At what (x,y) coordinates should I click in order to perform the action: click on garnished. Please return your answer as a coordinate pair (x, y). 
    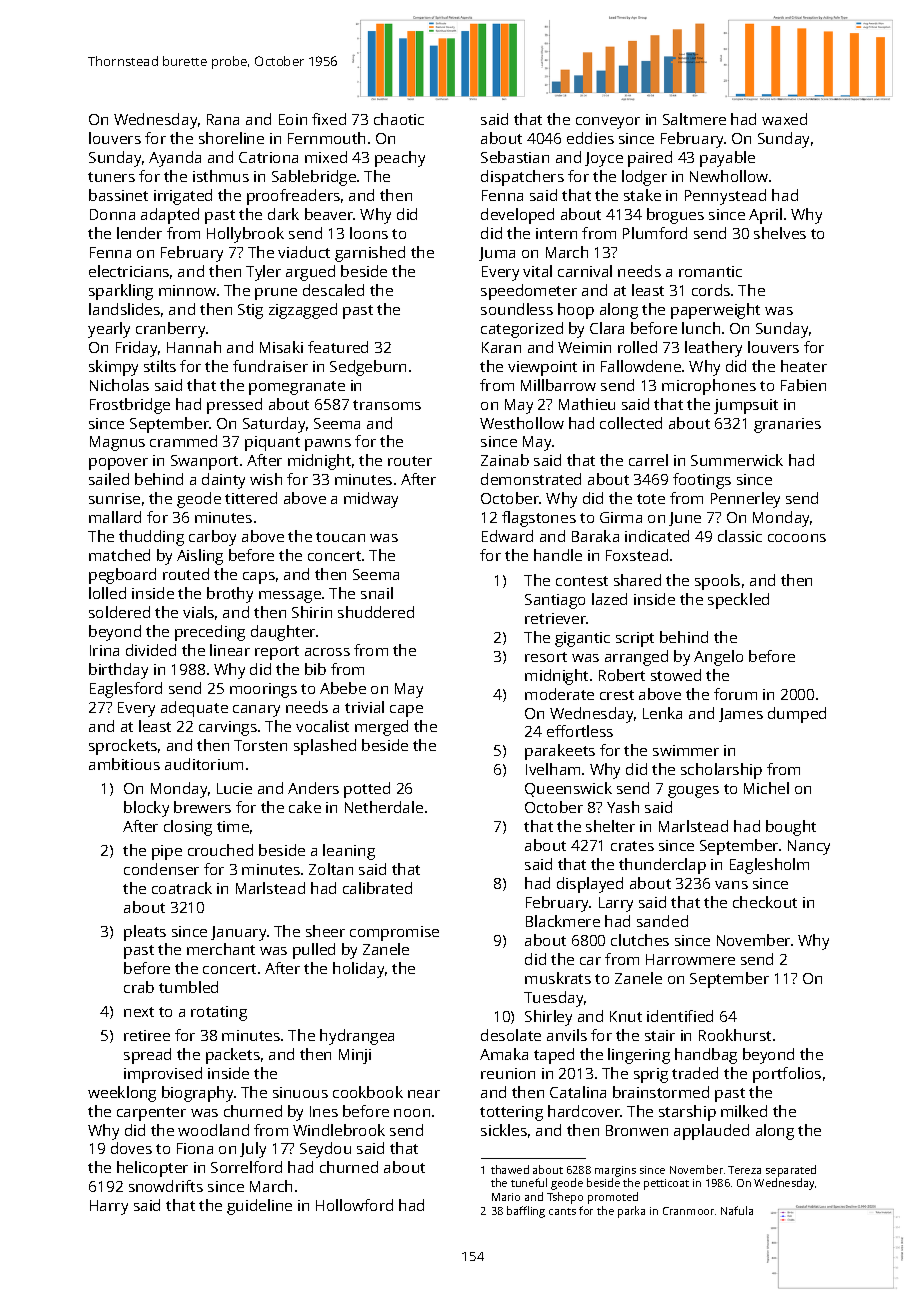
    Looking at the image, I should click on (370, 254).
